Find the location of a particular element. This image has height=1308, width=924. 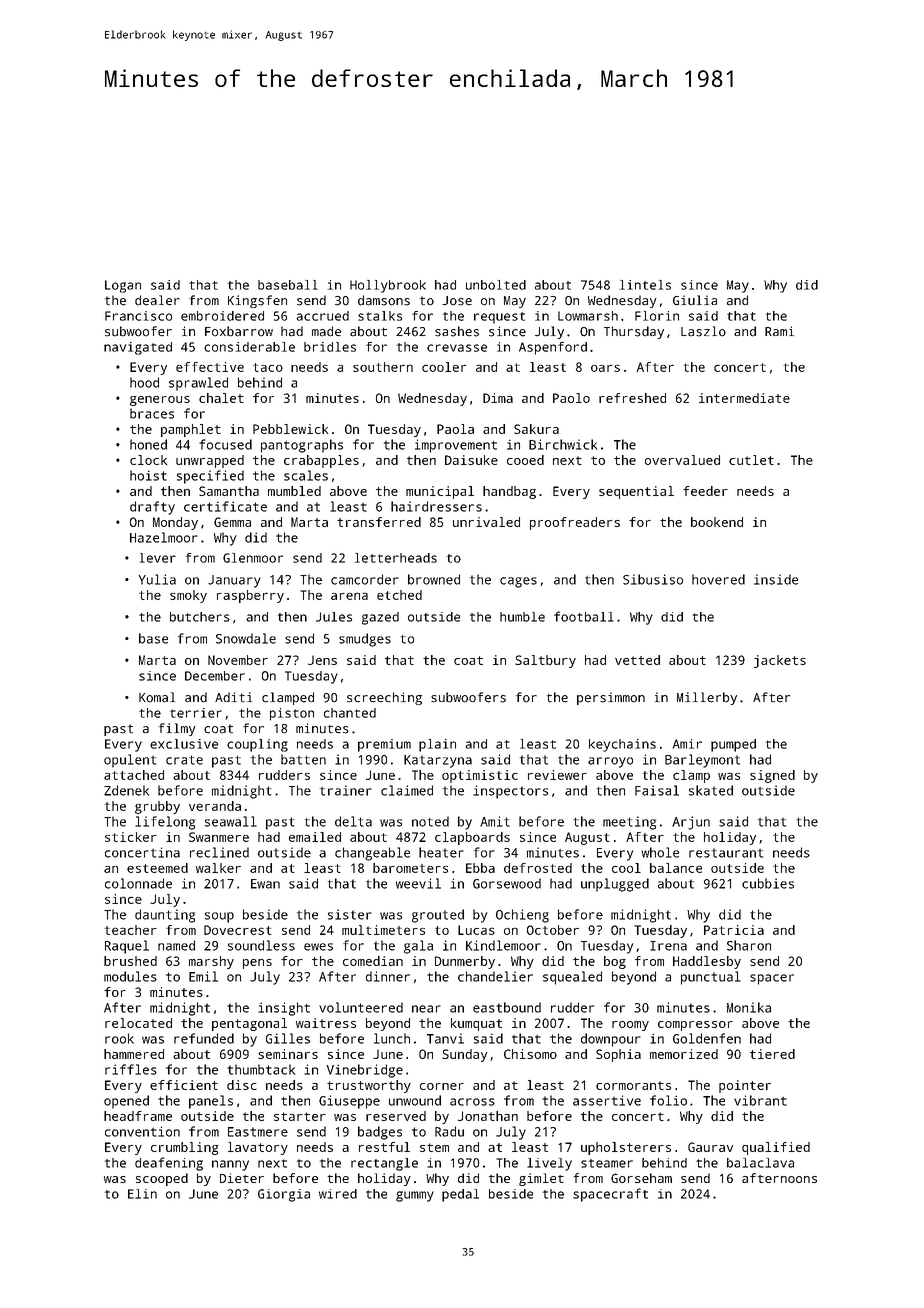

Logan is located at coordinates (123, 286).
